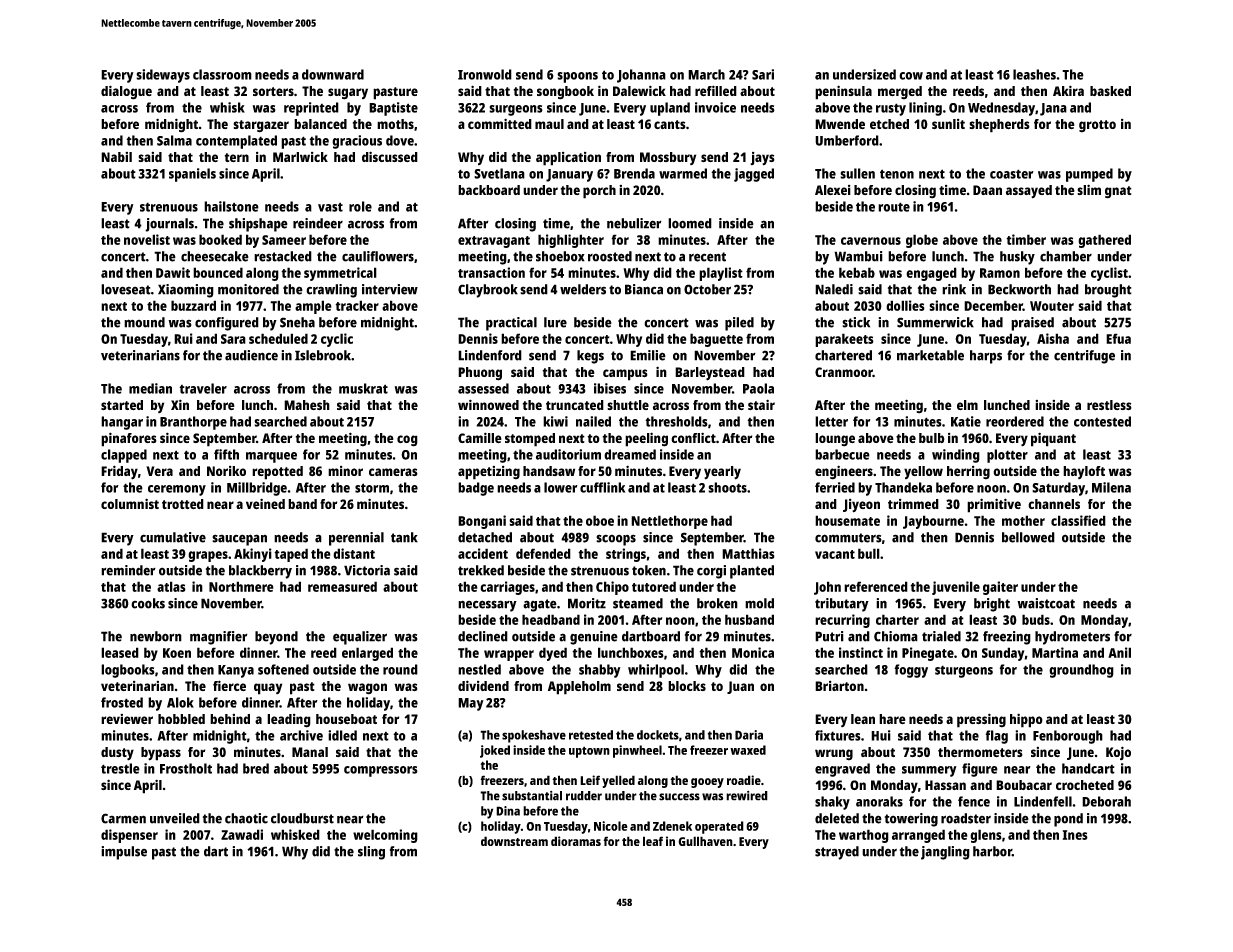 This document has width=1233, height=952. I want to click on leashes, so click(1034, 74).
